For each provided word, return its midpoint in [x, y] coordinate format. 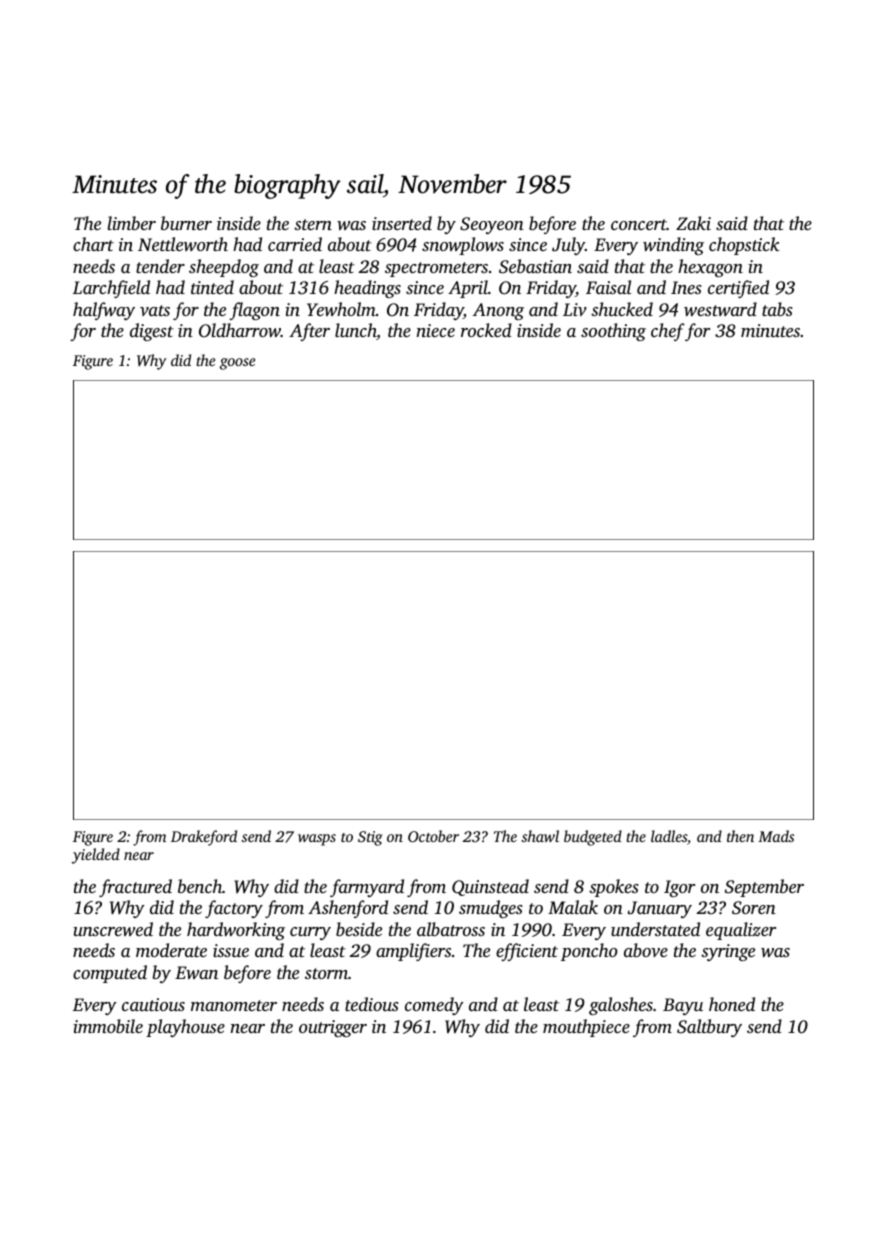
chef [668, 332]
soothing [613, 332]
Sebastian [535, 266]
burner [186, 223]
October [433, 836]
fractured [135, 888]
